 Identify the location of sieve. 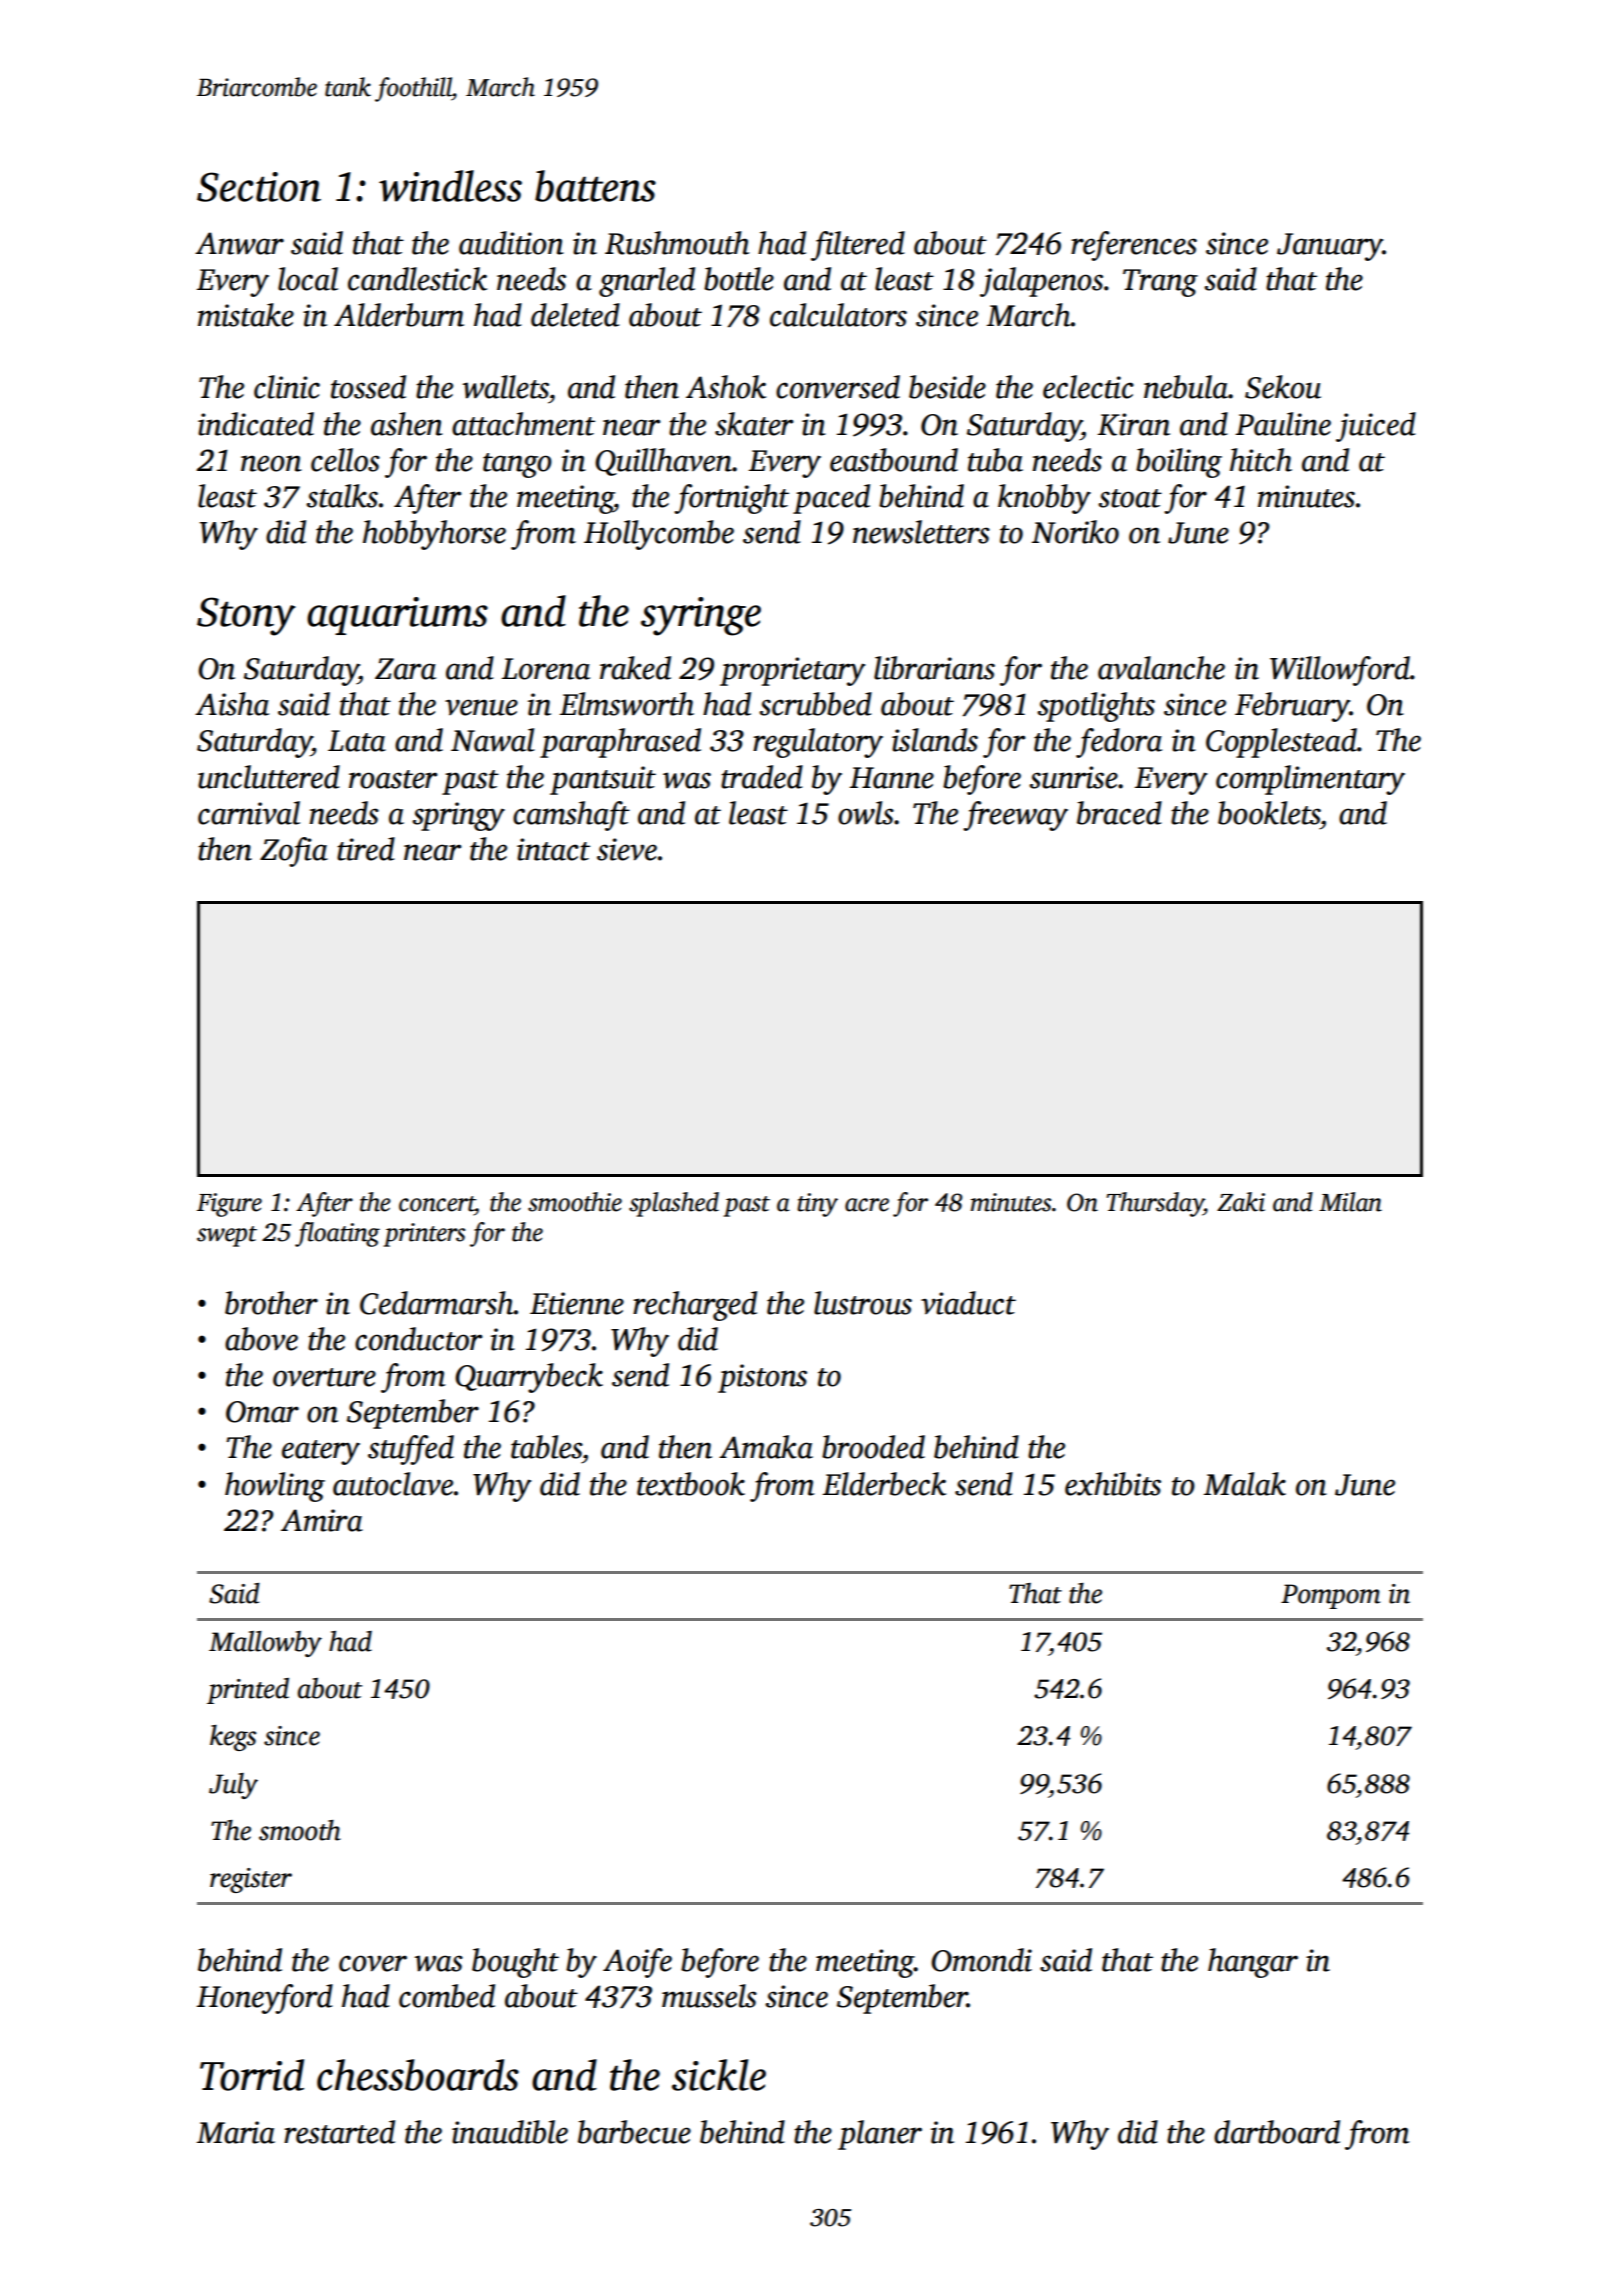
(627, 849).
